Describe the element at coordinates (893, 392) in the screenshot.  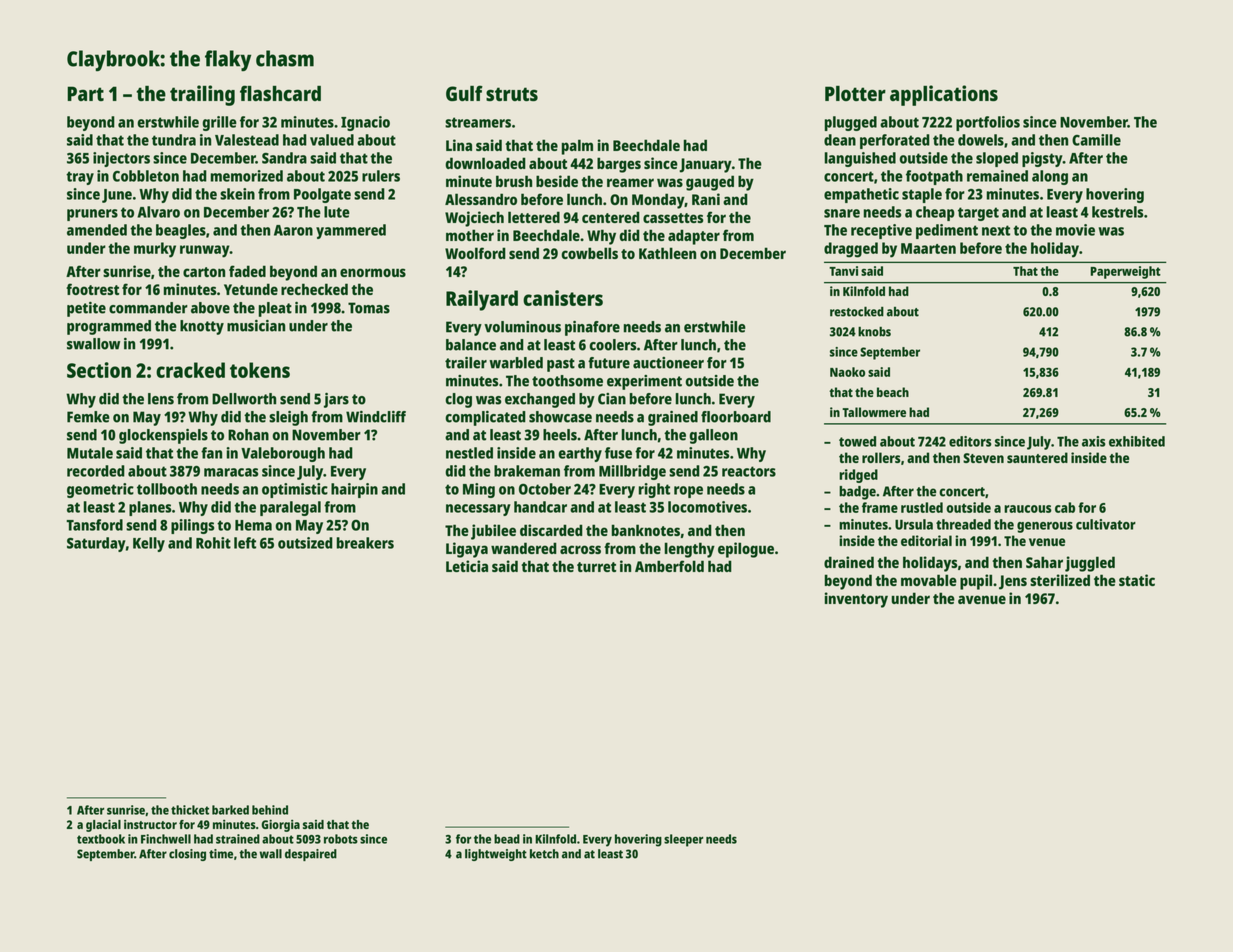
I see `beach` at that location.
